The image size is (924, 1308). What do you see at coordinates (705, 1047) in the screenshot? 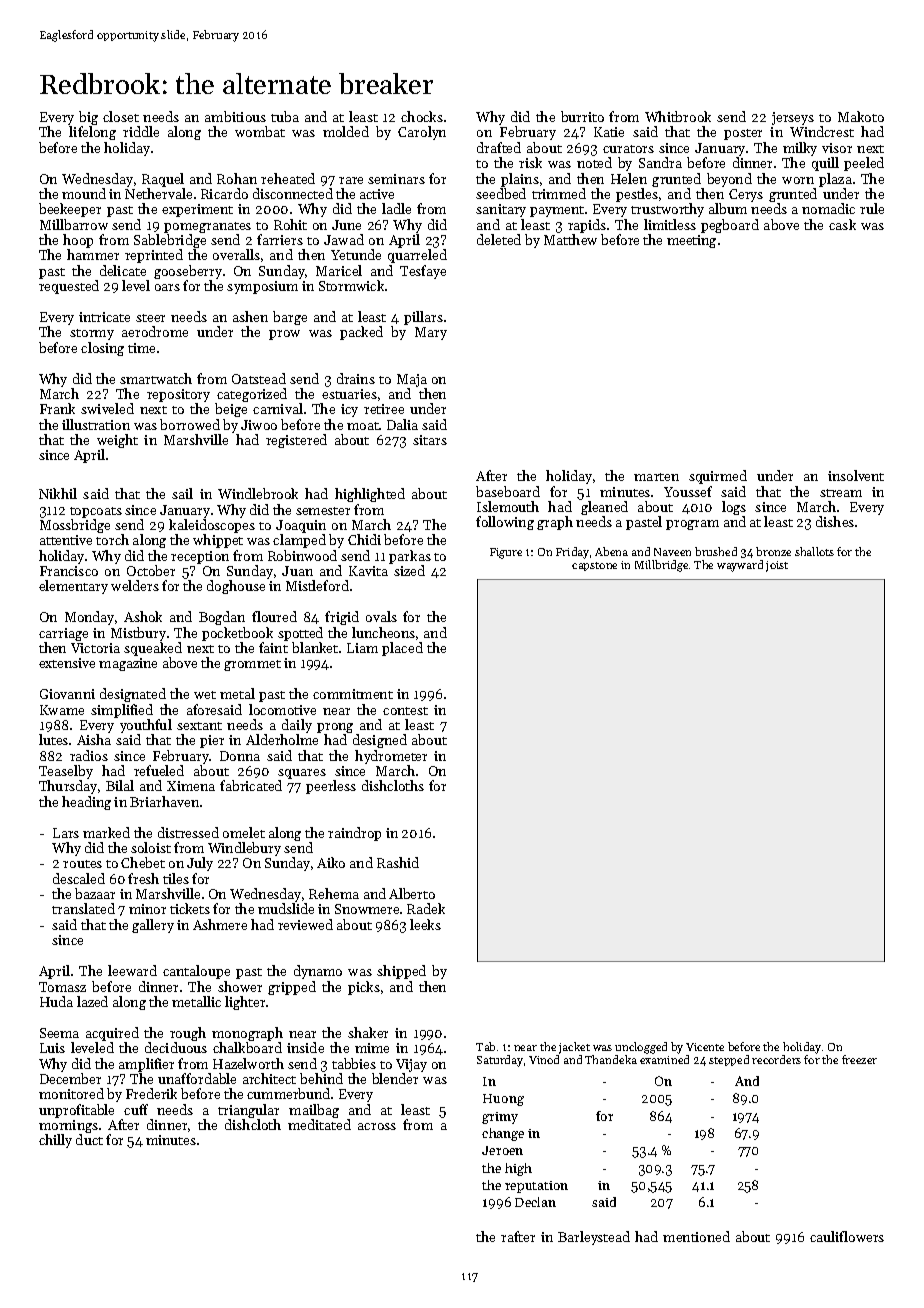
I see `Vicente` at bounding box center [705, 1047].
